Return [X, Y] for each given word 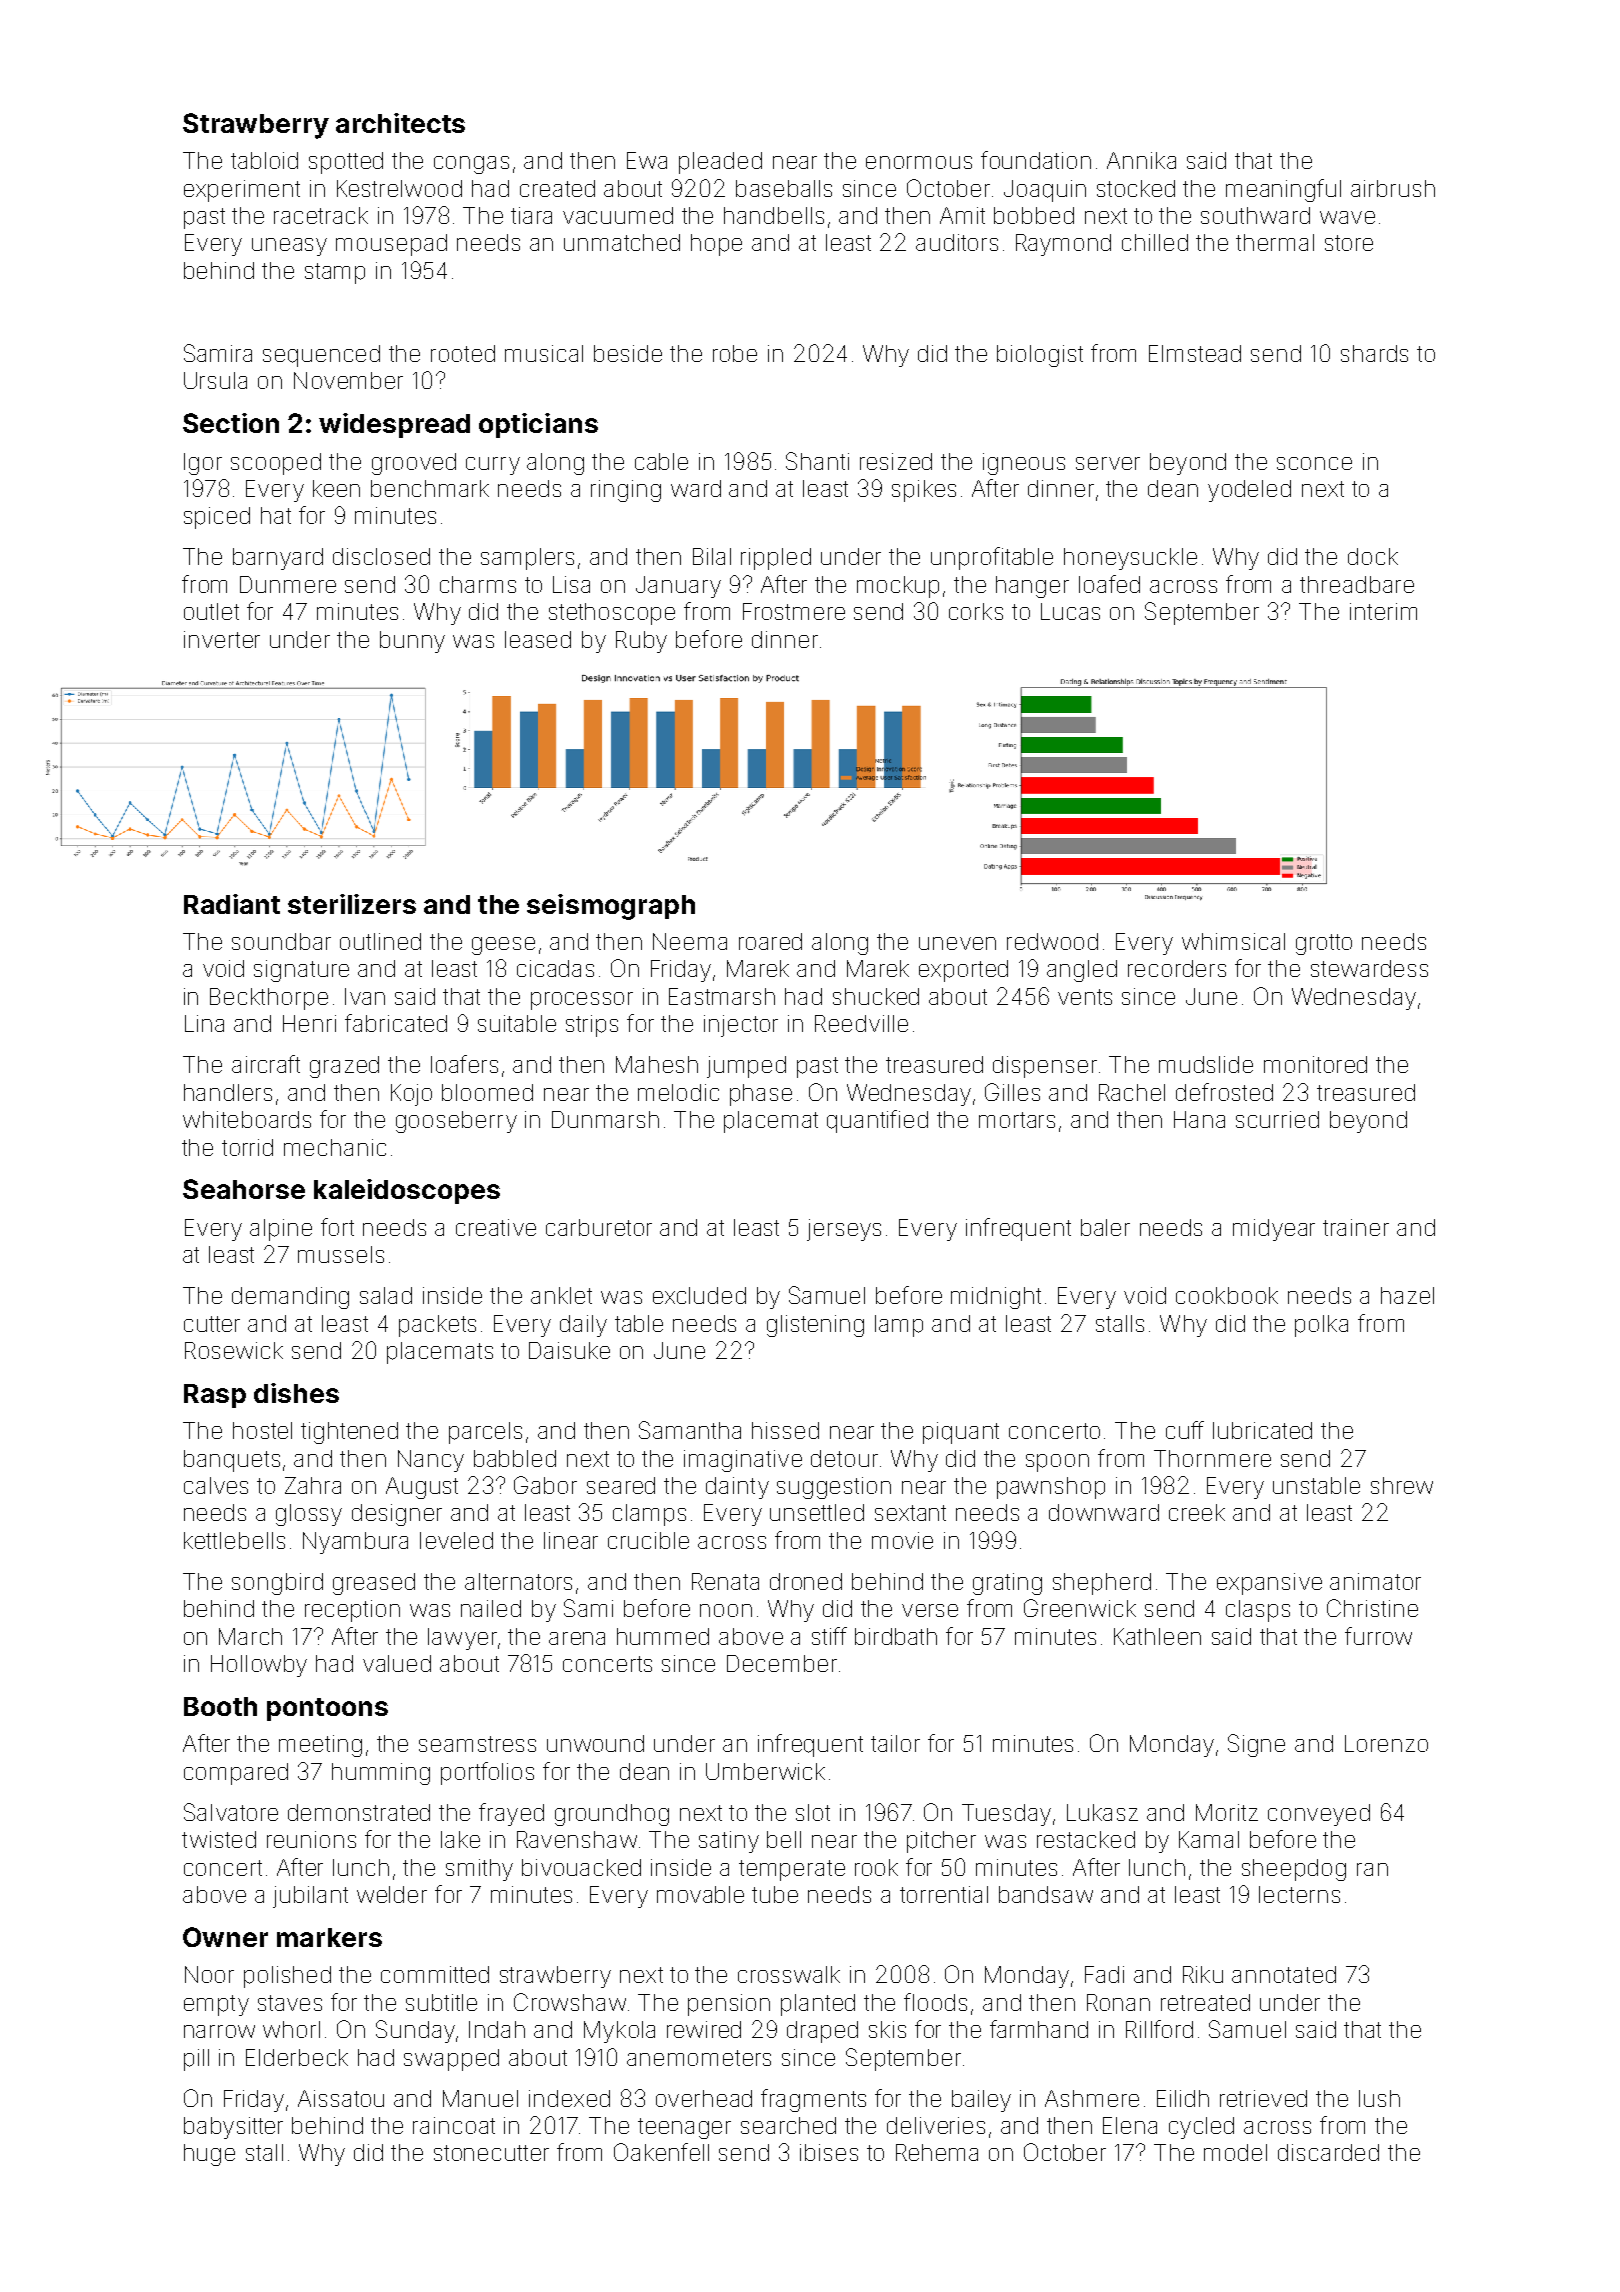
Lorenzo [1386, 1743]
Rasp [215, 1396]
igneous [1024, 464]
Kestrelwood [399, 188]
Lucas [1070, 611]
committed [435, 1974]
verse [930, 1610]
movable [700, 1894]
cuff [1185, 1430]
